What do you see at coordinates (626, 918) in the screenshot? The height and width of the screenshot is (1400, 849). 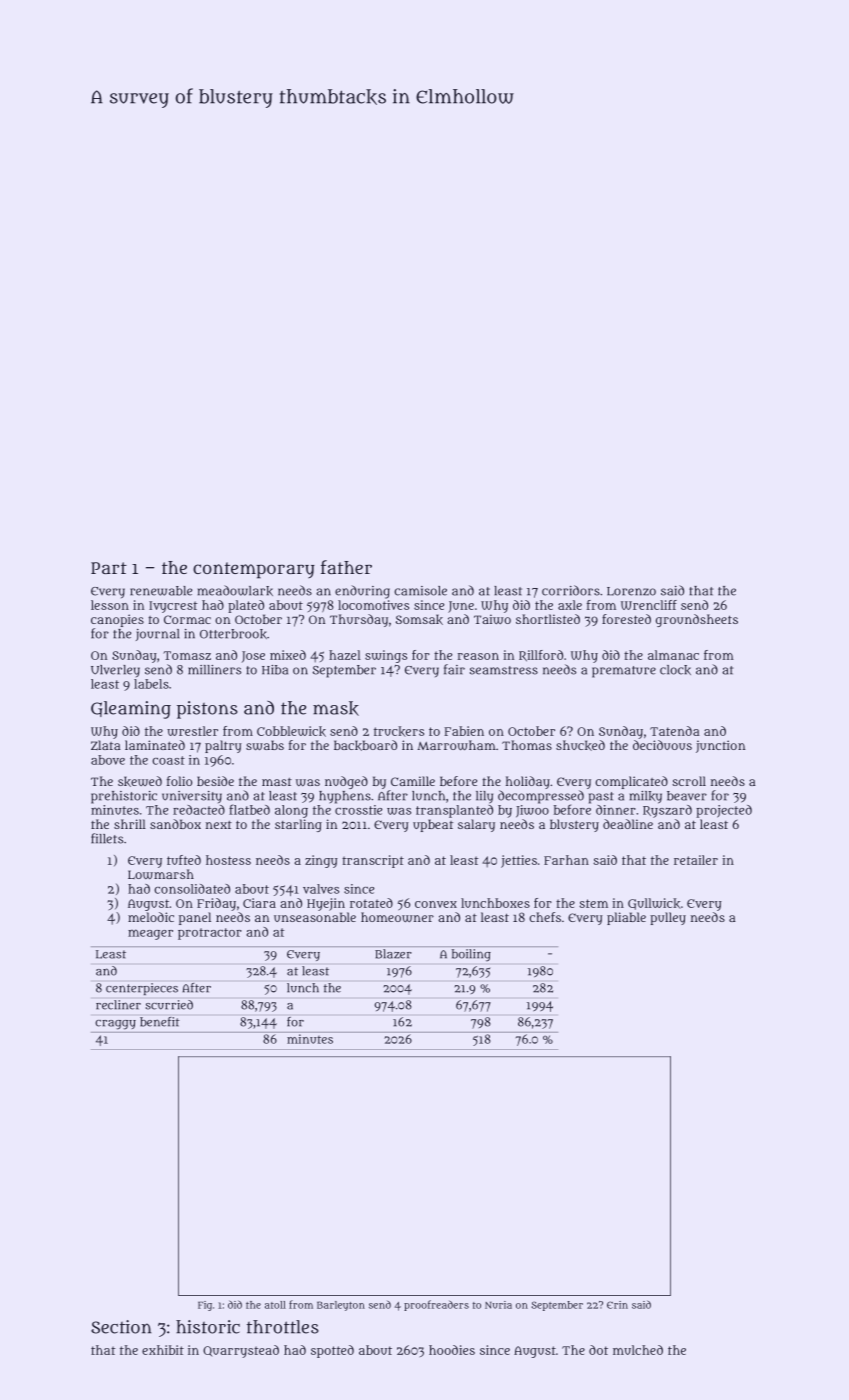 I see `pliable` at bounding box center [626, 918].
